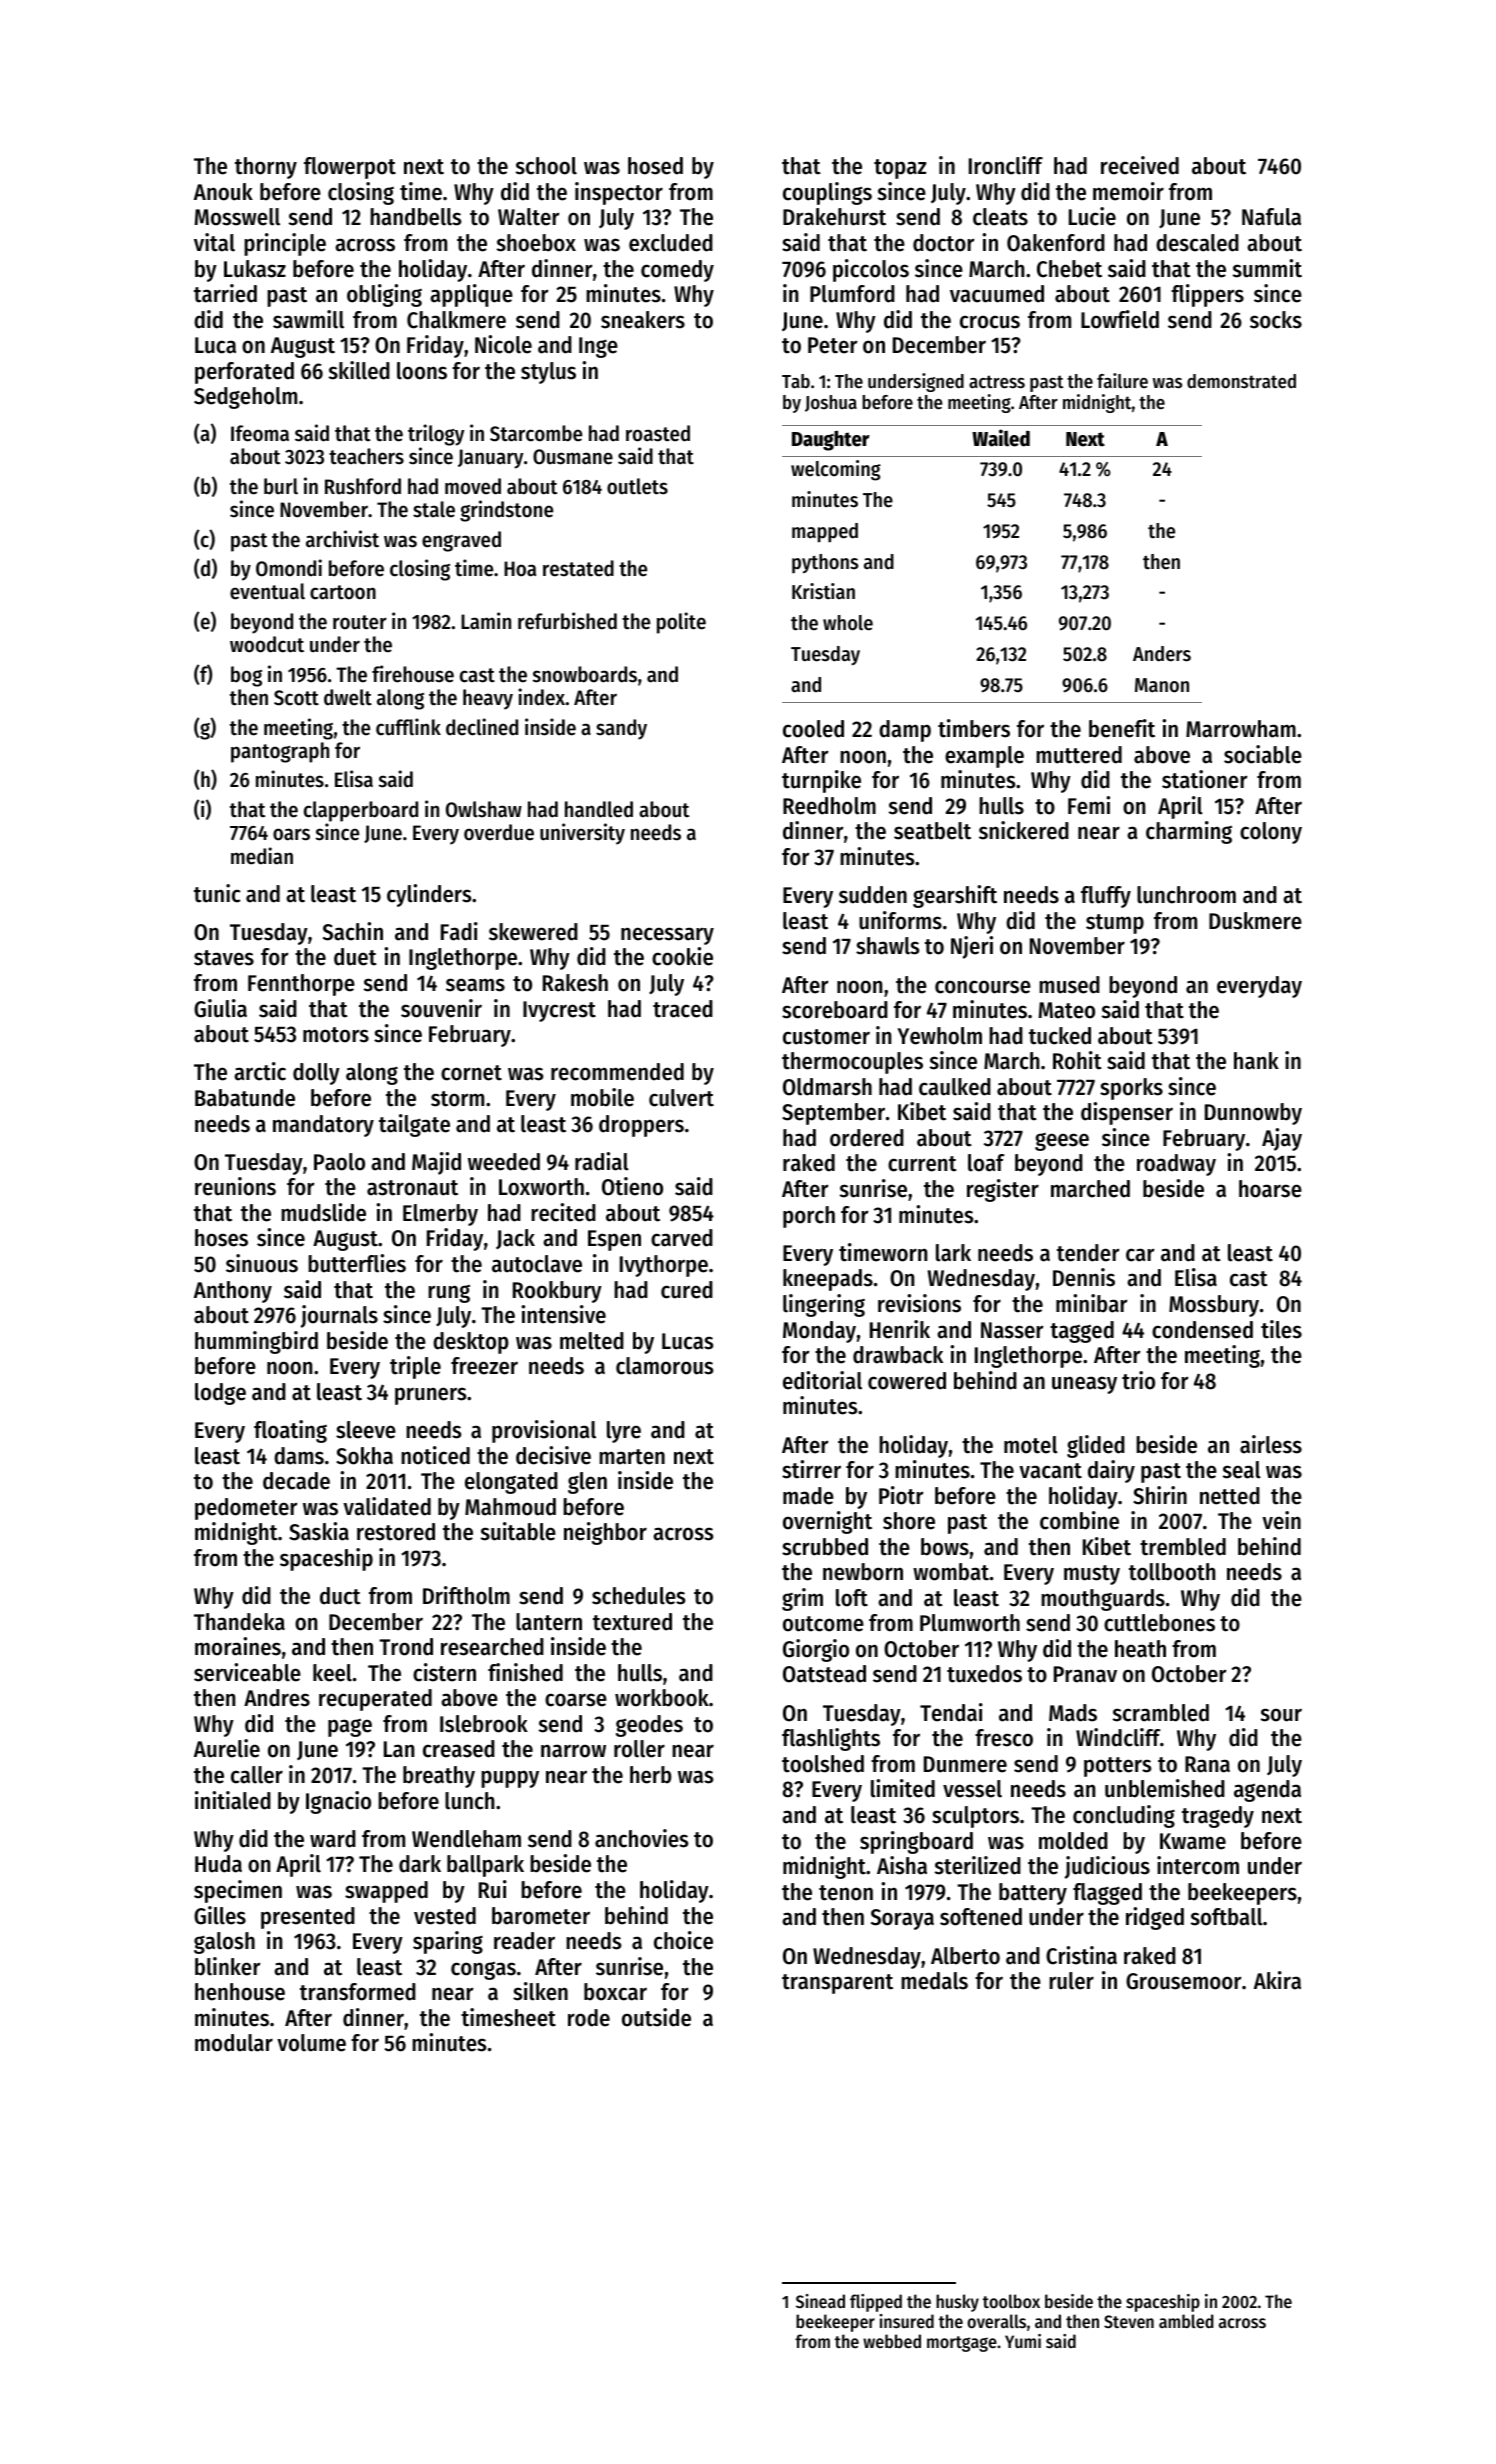 This screenshot has height=2464, width=1496. Describe the element at coordinates (974, 728) in the screenshot. I see `timbers` at that location.
